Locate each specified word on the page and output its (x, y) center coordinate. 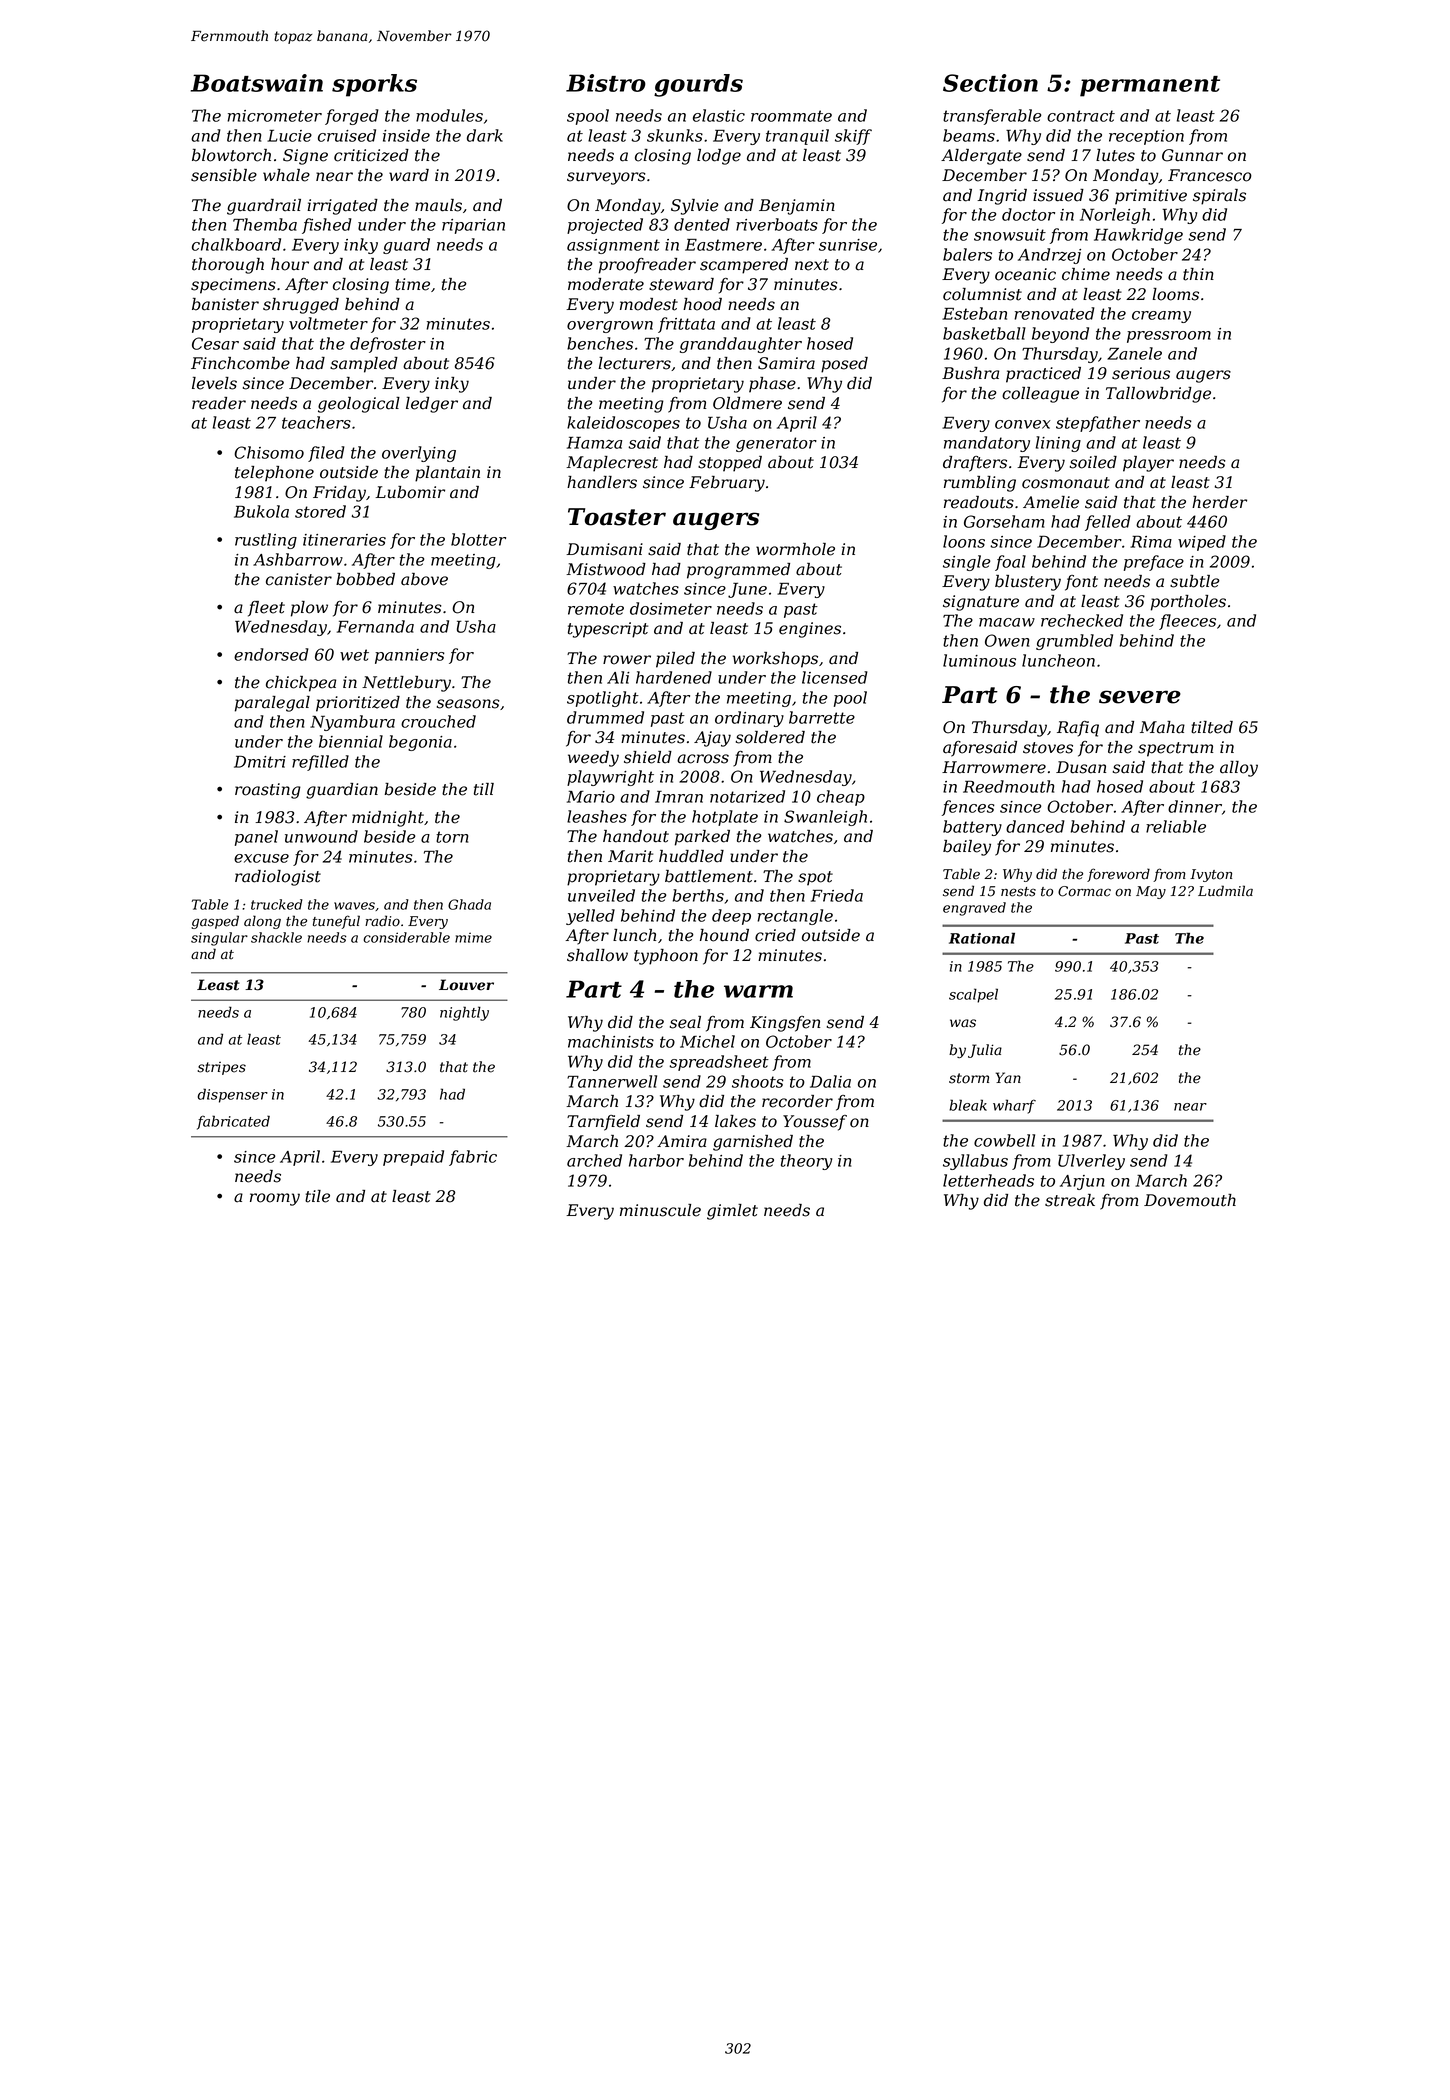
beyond (1060, 335)
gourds (698, 85)
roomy (275, 1199)
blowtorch (231, 155)
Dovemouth (1190, 1200)
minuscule (660, 1210)
